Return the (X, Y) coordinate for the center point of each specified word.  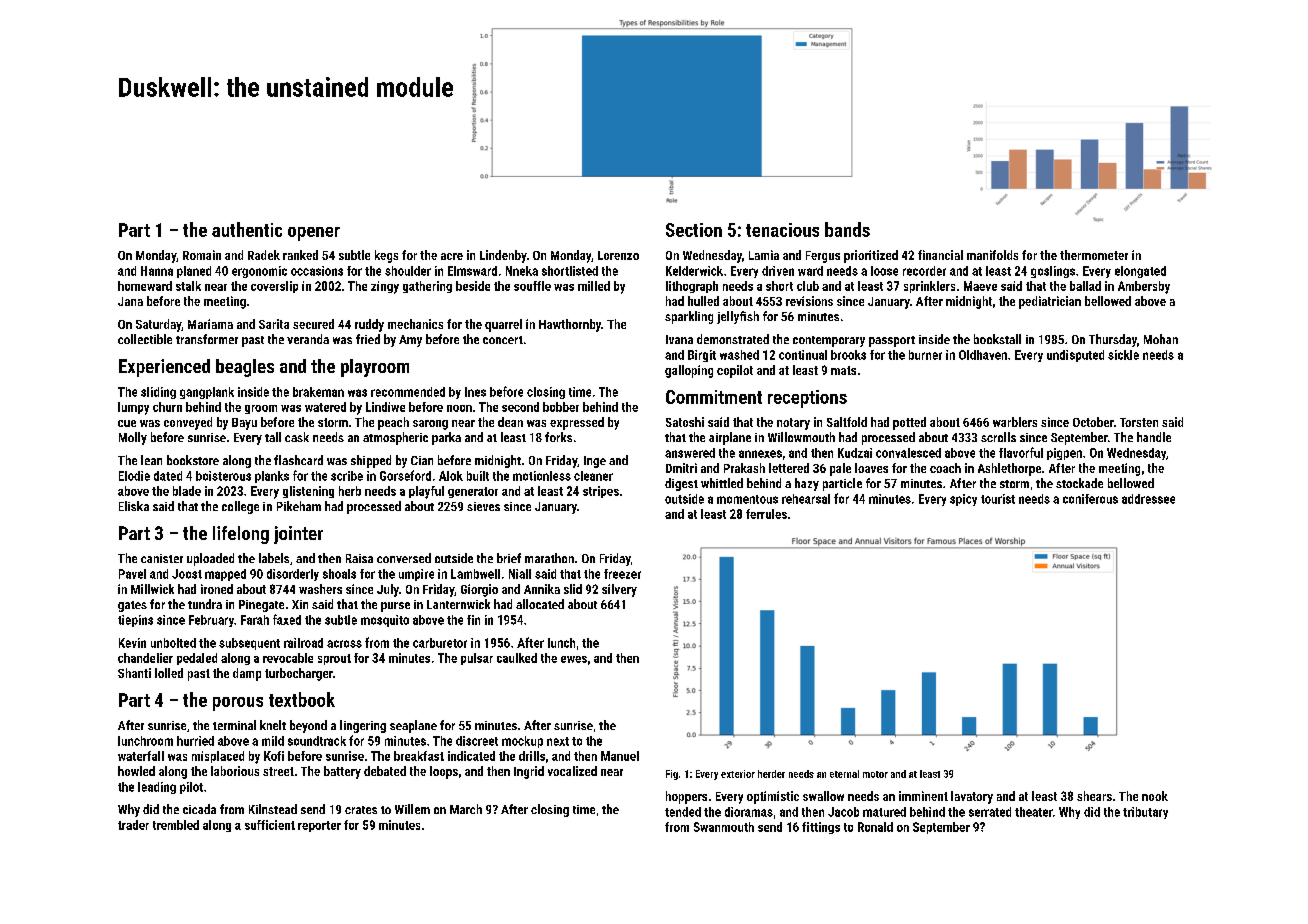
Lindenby (503, 256)
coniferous (1090, 499)
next (558, 741)
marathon (549, 558)
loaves (871, 468)
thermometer (1094, 255)
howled (136, 771)
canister (162, 558)
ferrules (766, 514)
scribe (347, 476)
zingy (385, 287)
